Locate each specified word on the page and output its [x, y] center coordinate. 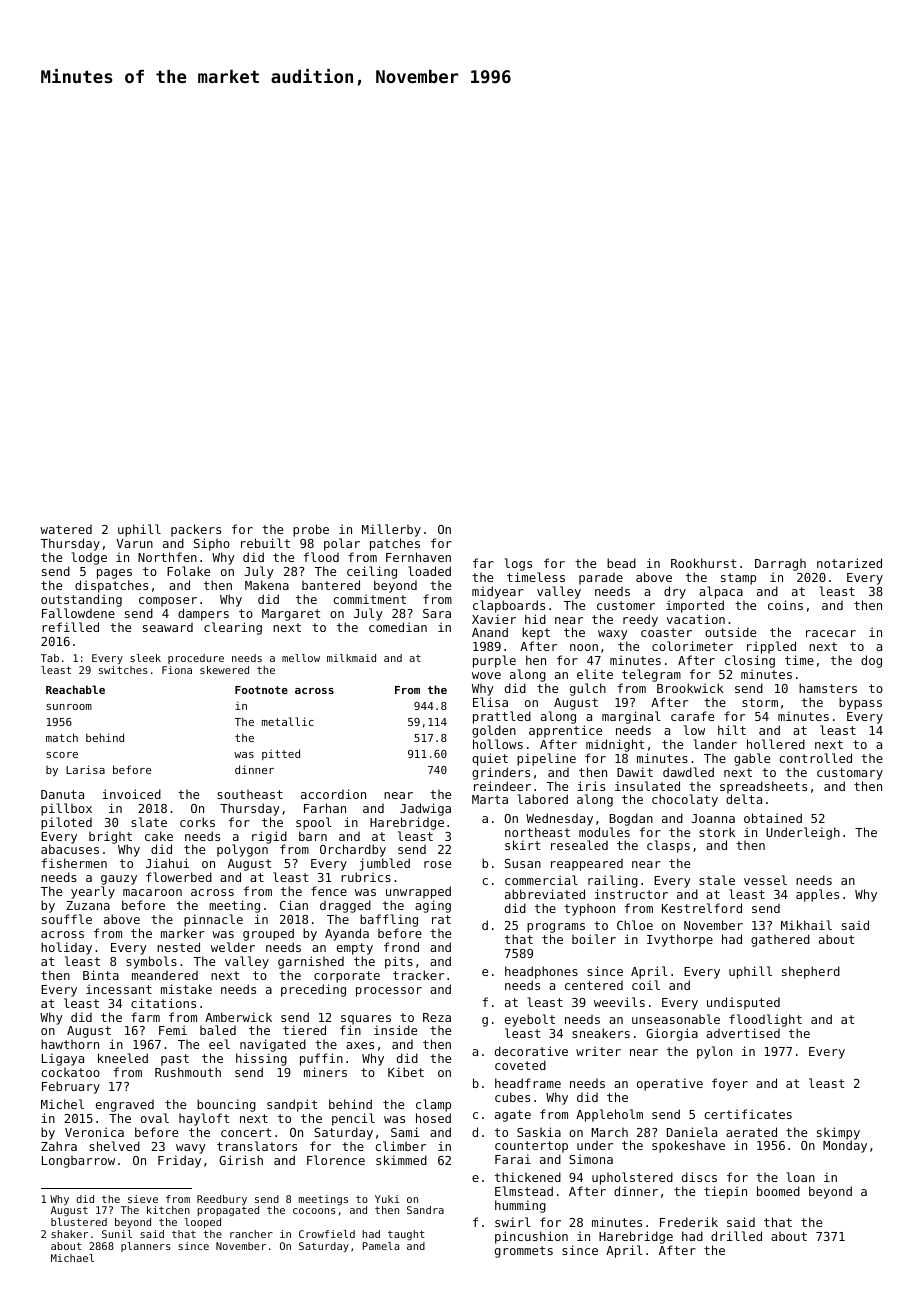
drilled [736, 1236]
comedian [398, 627]
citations [163, 1003]
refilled [70, 627]
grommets [524, 1252]
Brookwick [690, 688]
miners [325, 1072]
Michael [72, 1258]
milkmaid [351, 658]
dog [871, 661]
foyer [730, 1084]
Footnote [261, 690]
